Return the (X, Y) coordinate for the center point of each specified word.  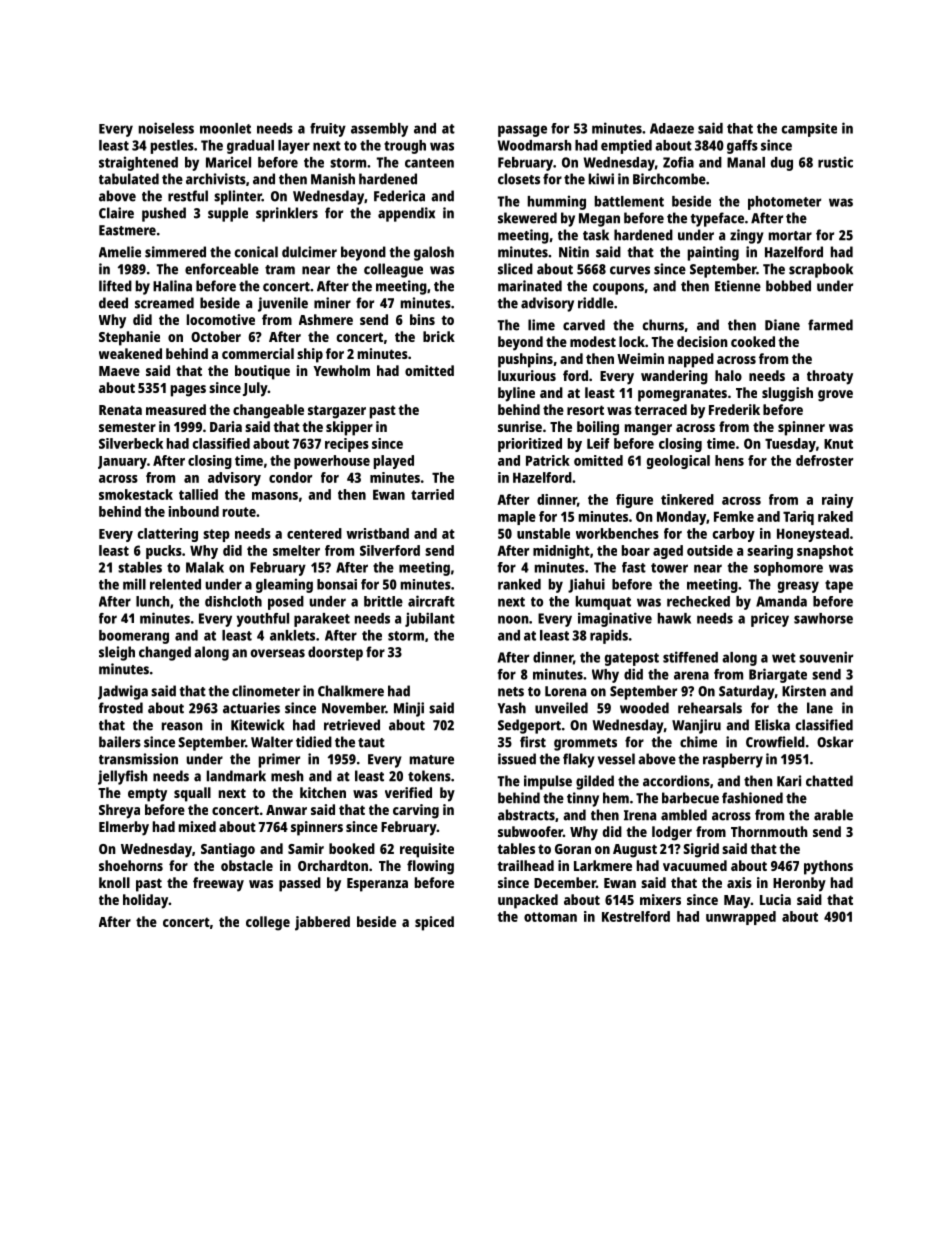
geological (678, 462)
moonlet (225, 128)
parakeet (322, 620)
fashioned (752, 798)
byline (516, 394)
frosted (121, 708)
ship (310, 355)
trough (405, 147)
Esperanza (377, 885)
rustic (835, 162)
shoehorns (131, 865)
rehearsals (710, 708)
